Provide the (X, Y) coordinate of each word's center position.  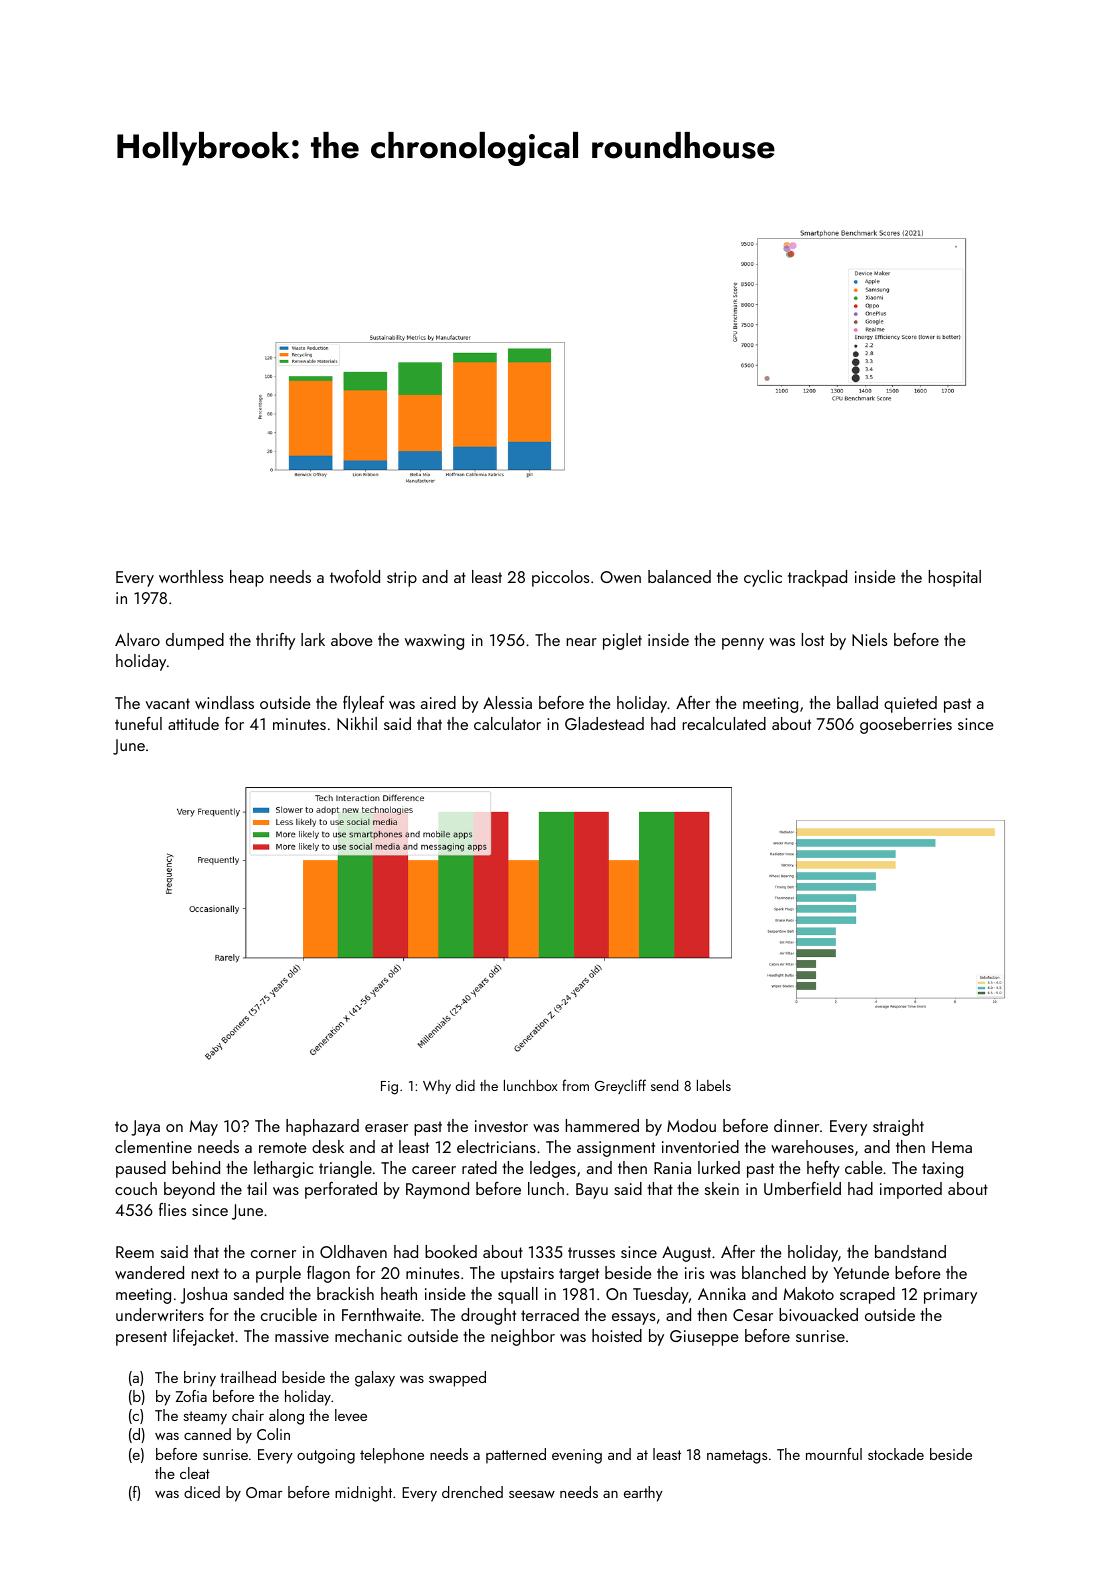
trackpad (817, 578)
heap (247, 578)
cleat (195, 1473)
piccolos (560, 578)
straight (898, 1127)
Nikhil (357, 723)
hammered (602, 1125)
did (465, 1085)
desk (328, 1146)
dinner (796, 1125)
